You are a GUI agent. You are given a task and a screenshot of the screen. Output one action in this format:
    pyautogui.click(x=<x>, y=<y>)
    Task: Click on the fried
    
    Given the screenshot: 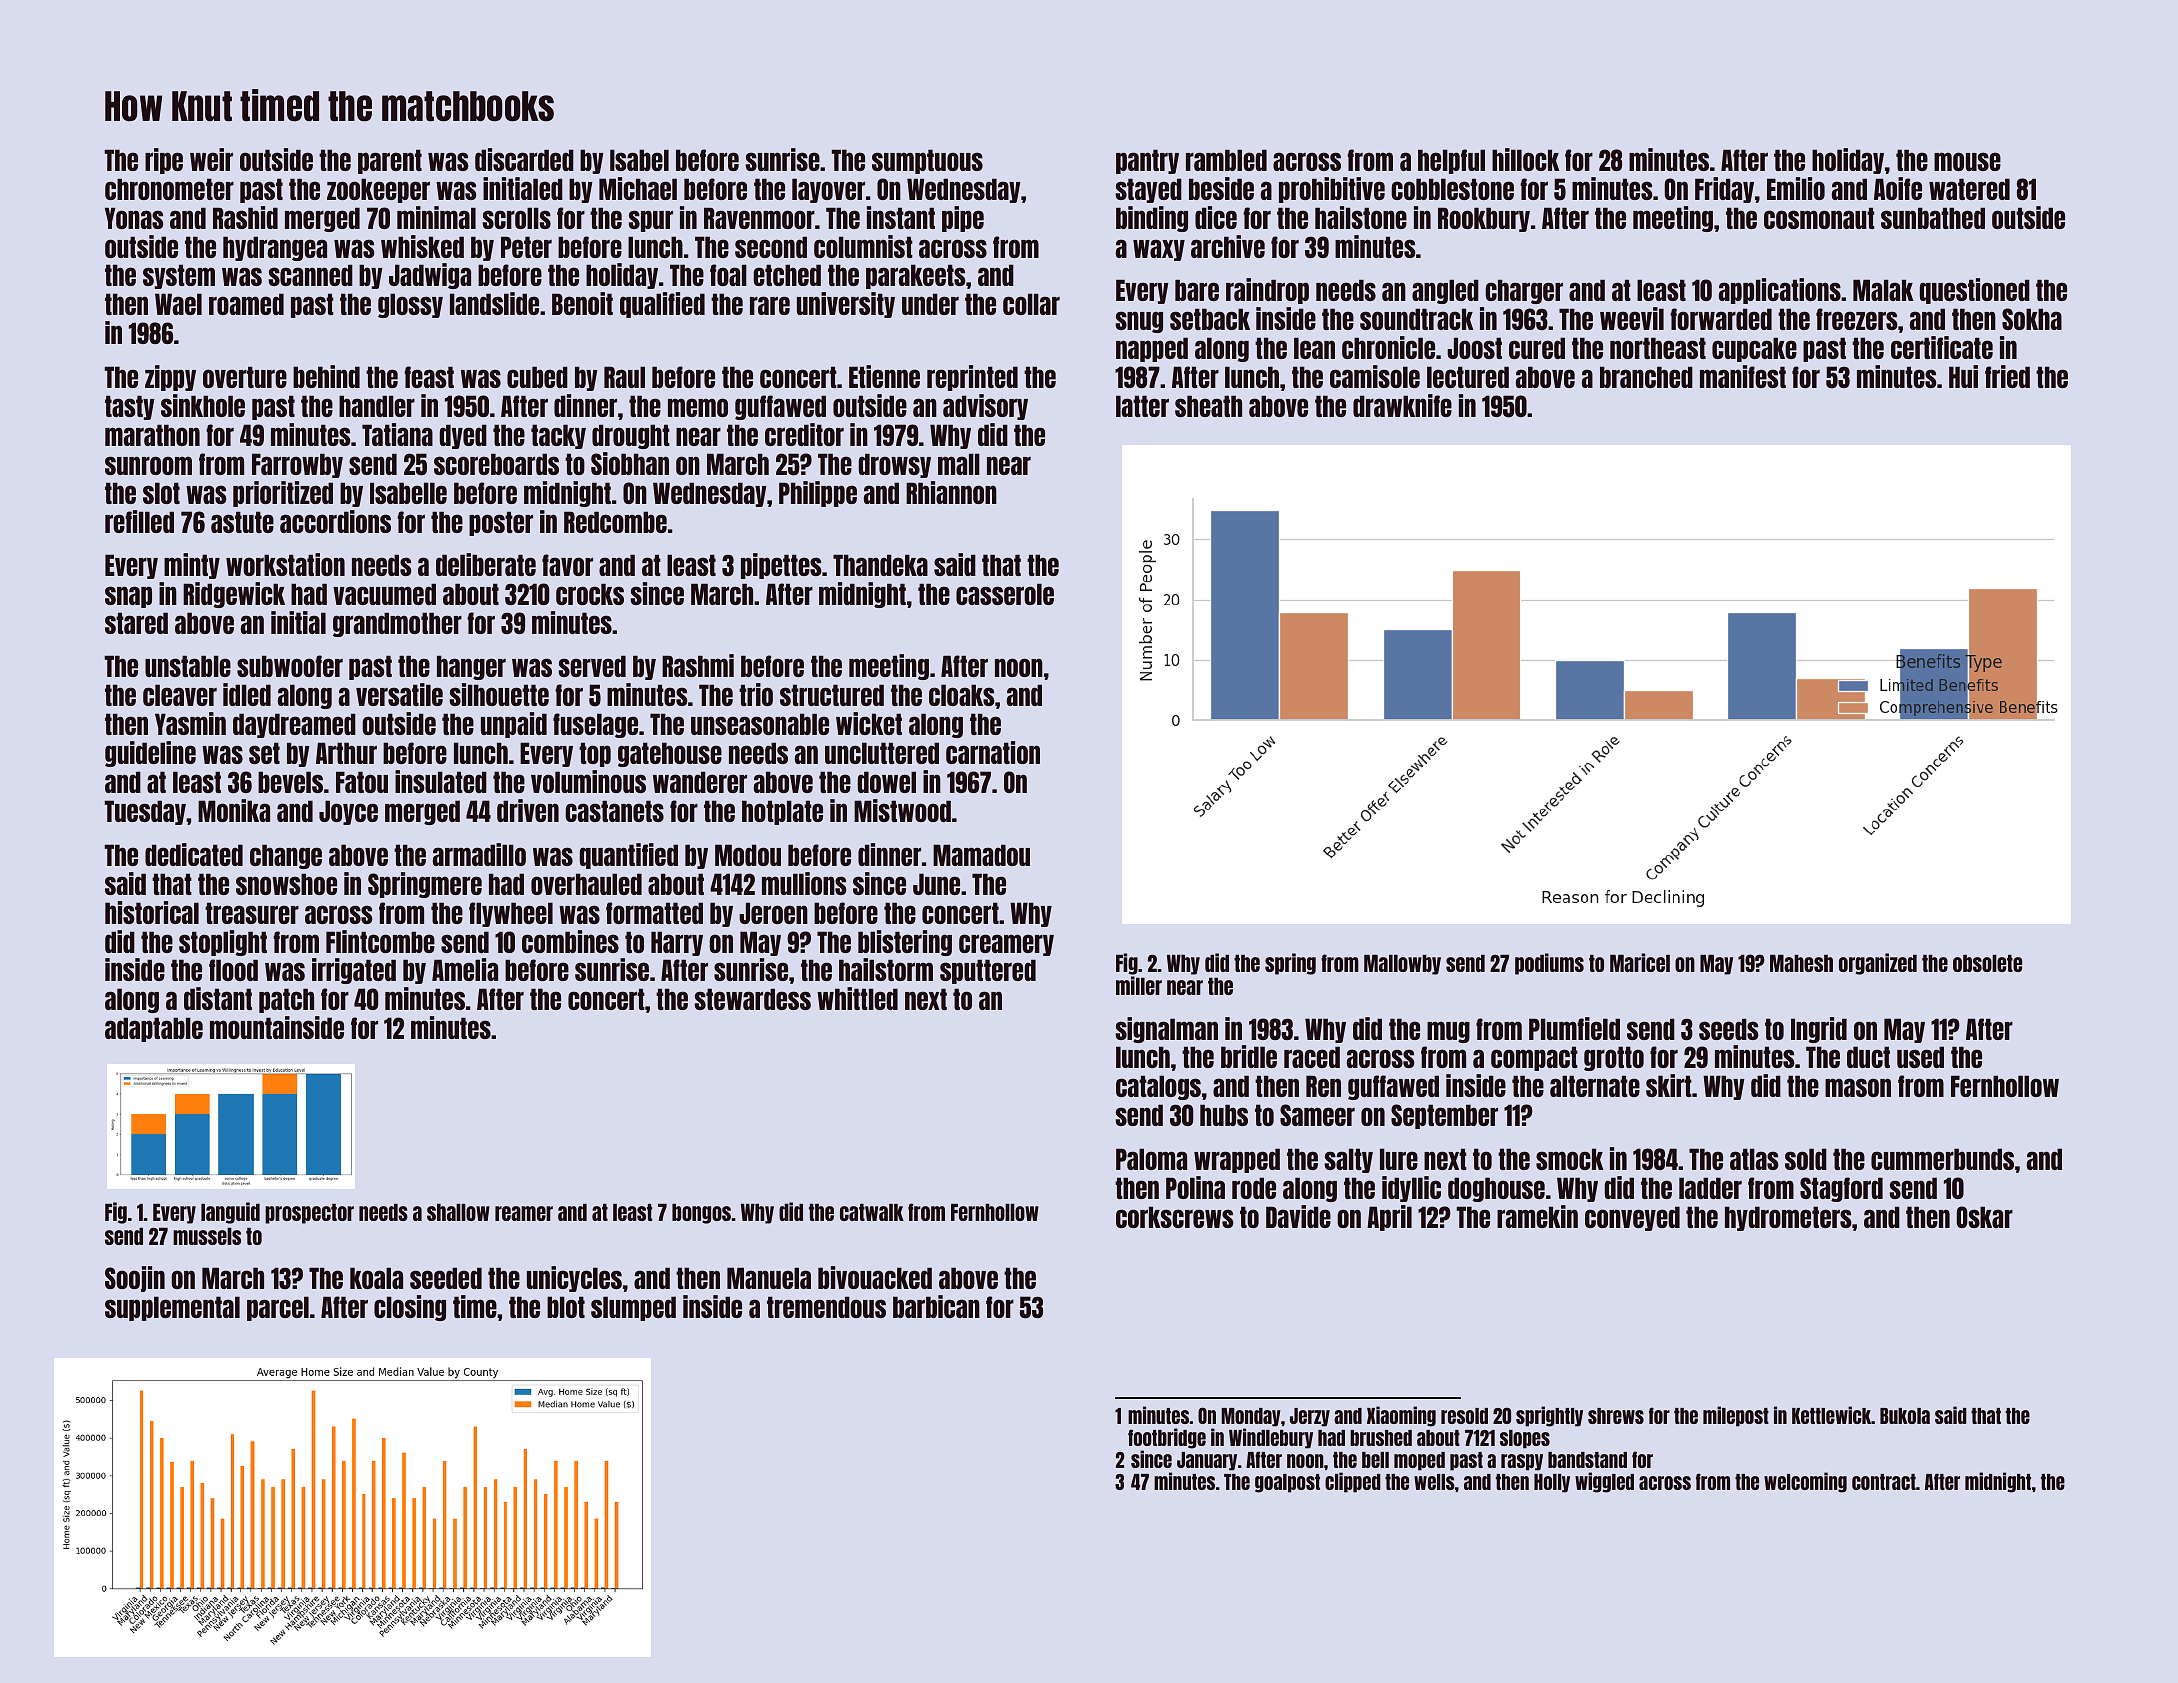 What is the action you would take?
    pyautogui.click(x=2007, y=376)
